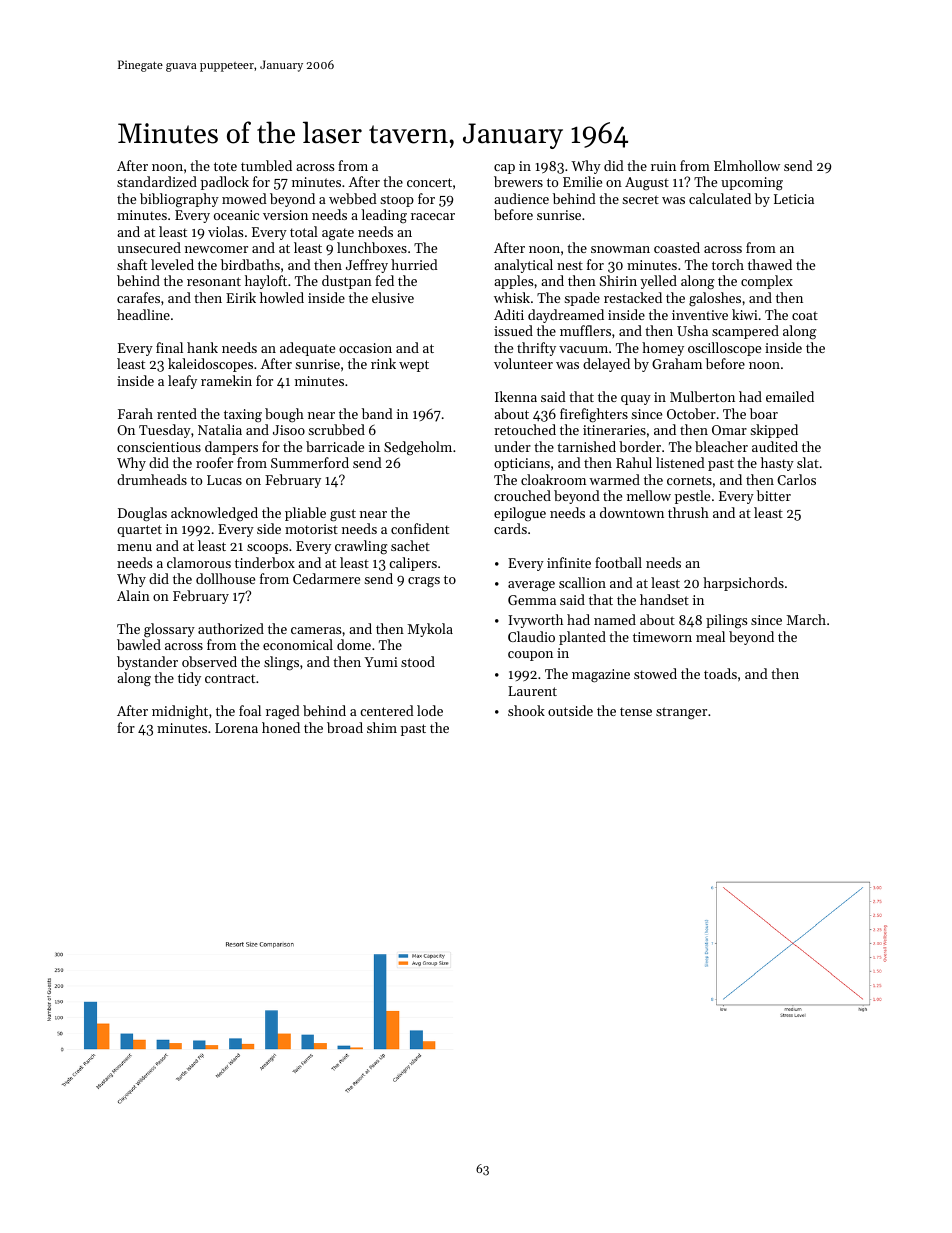  I want to click on bitter, so click(774, 495).
